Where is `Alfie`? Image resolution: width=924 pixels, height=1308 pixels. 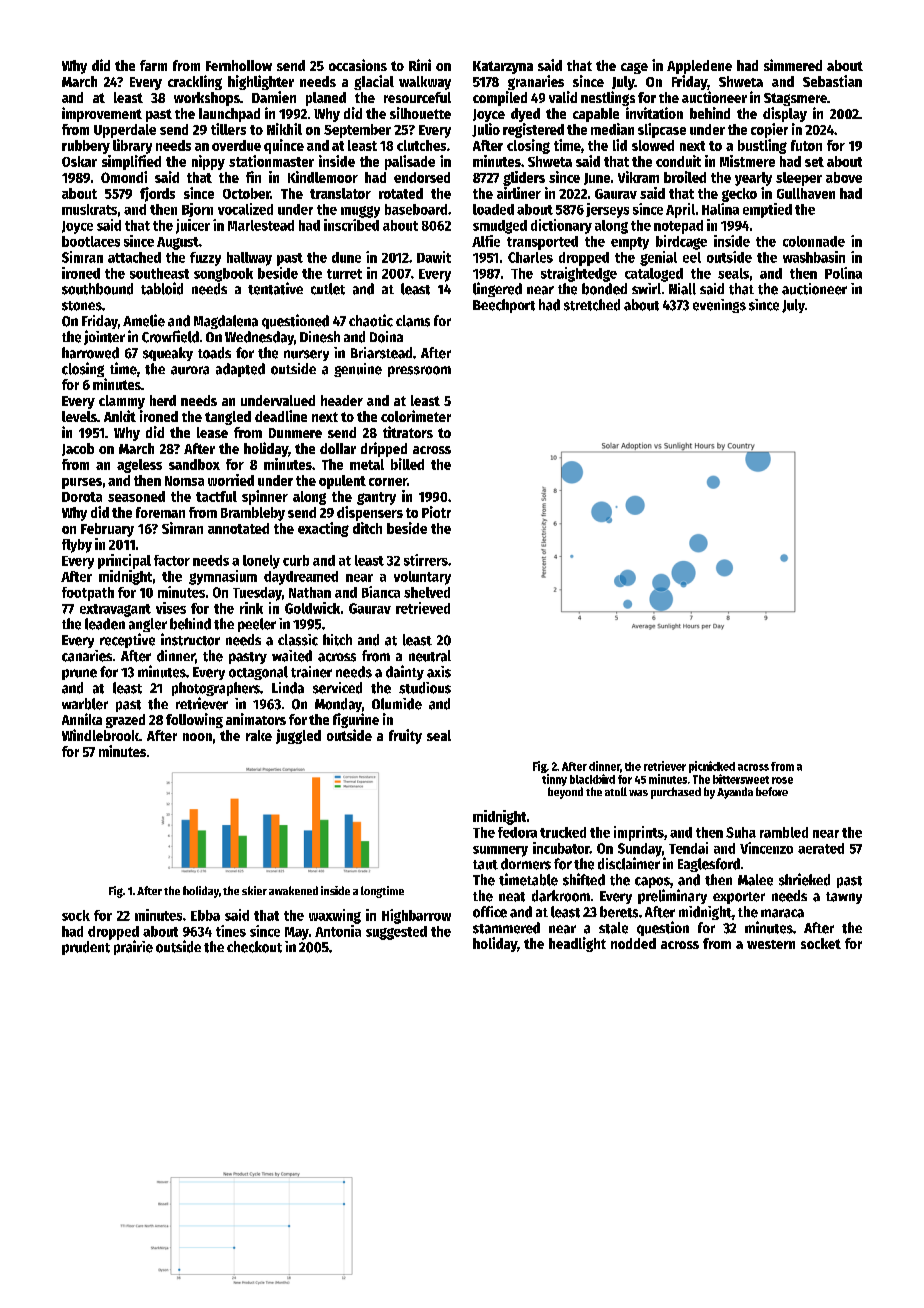 Alfie is located at coordinates (486, 241).
